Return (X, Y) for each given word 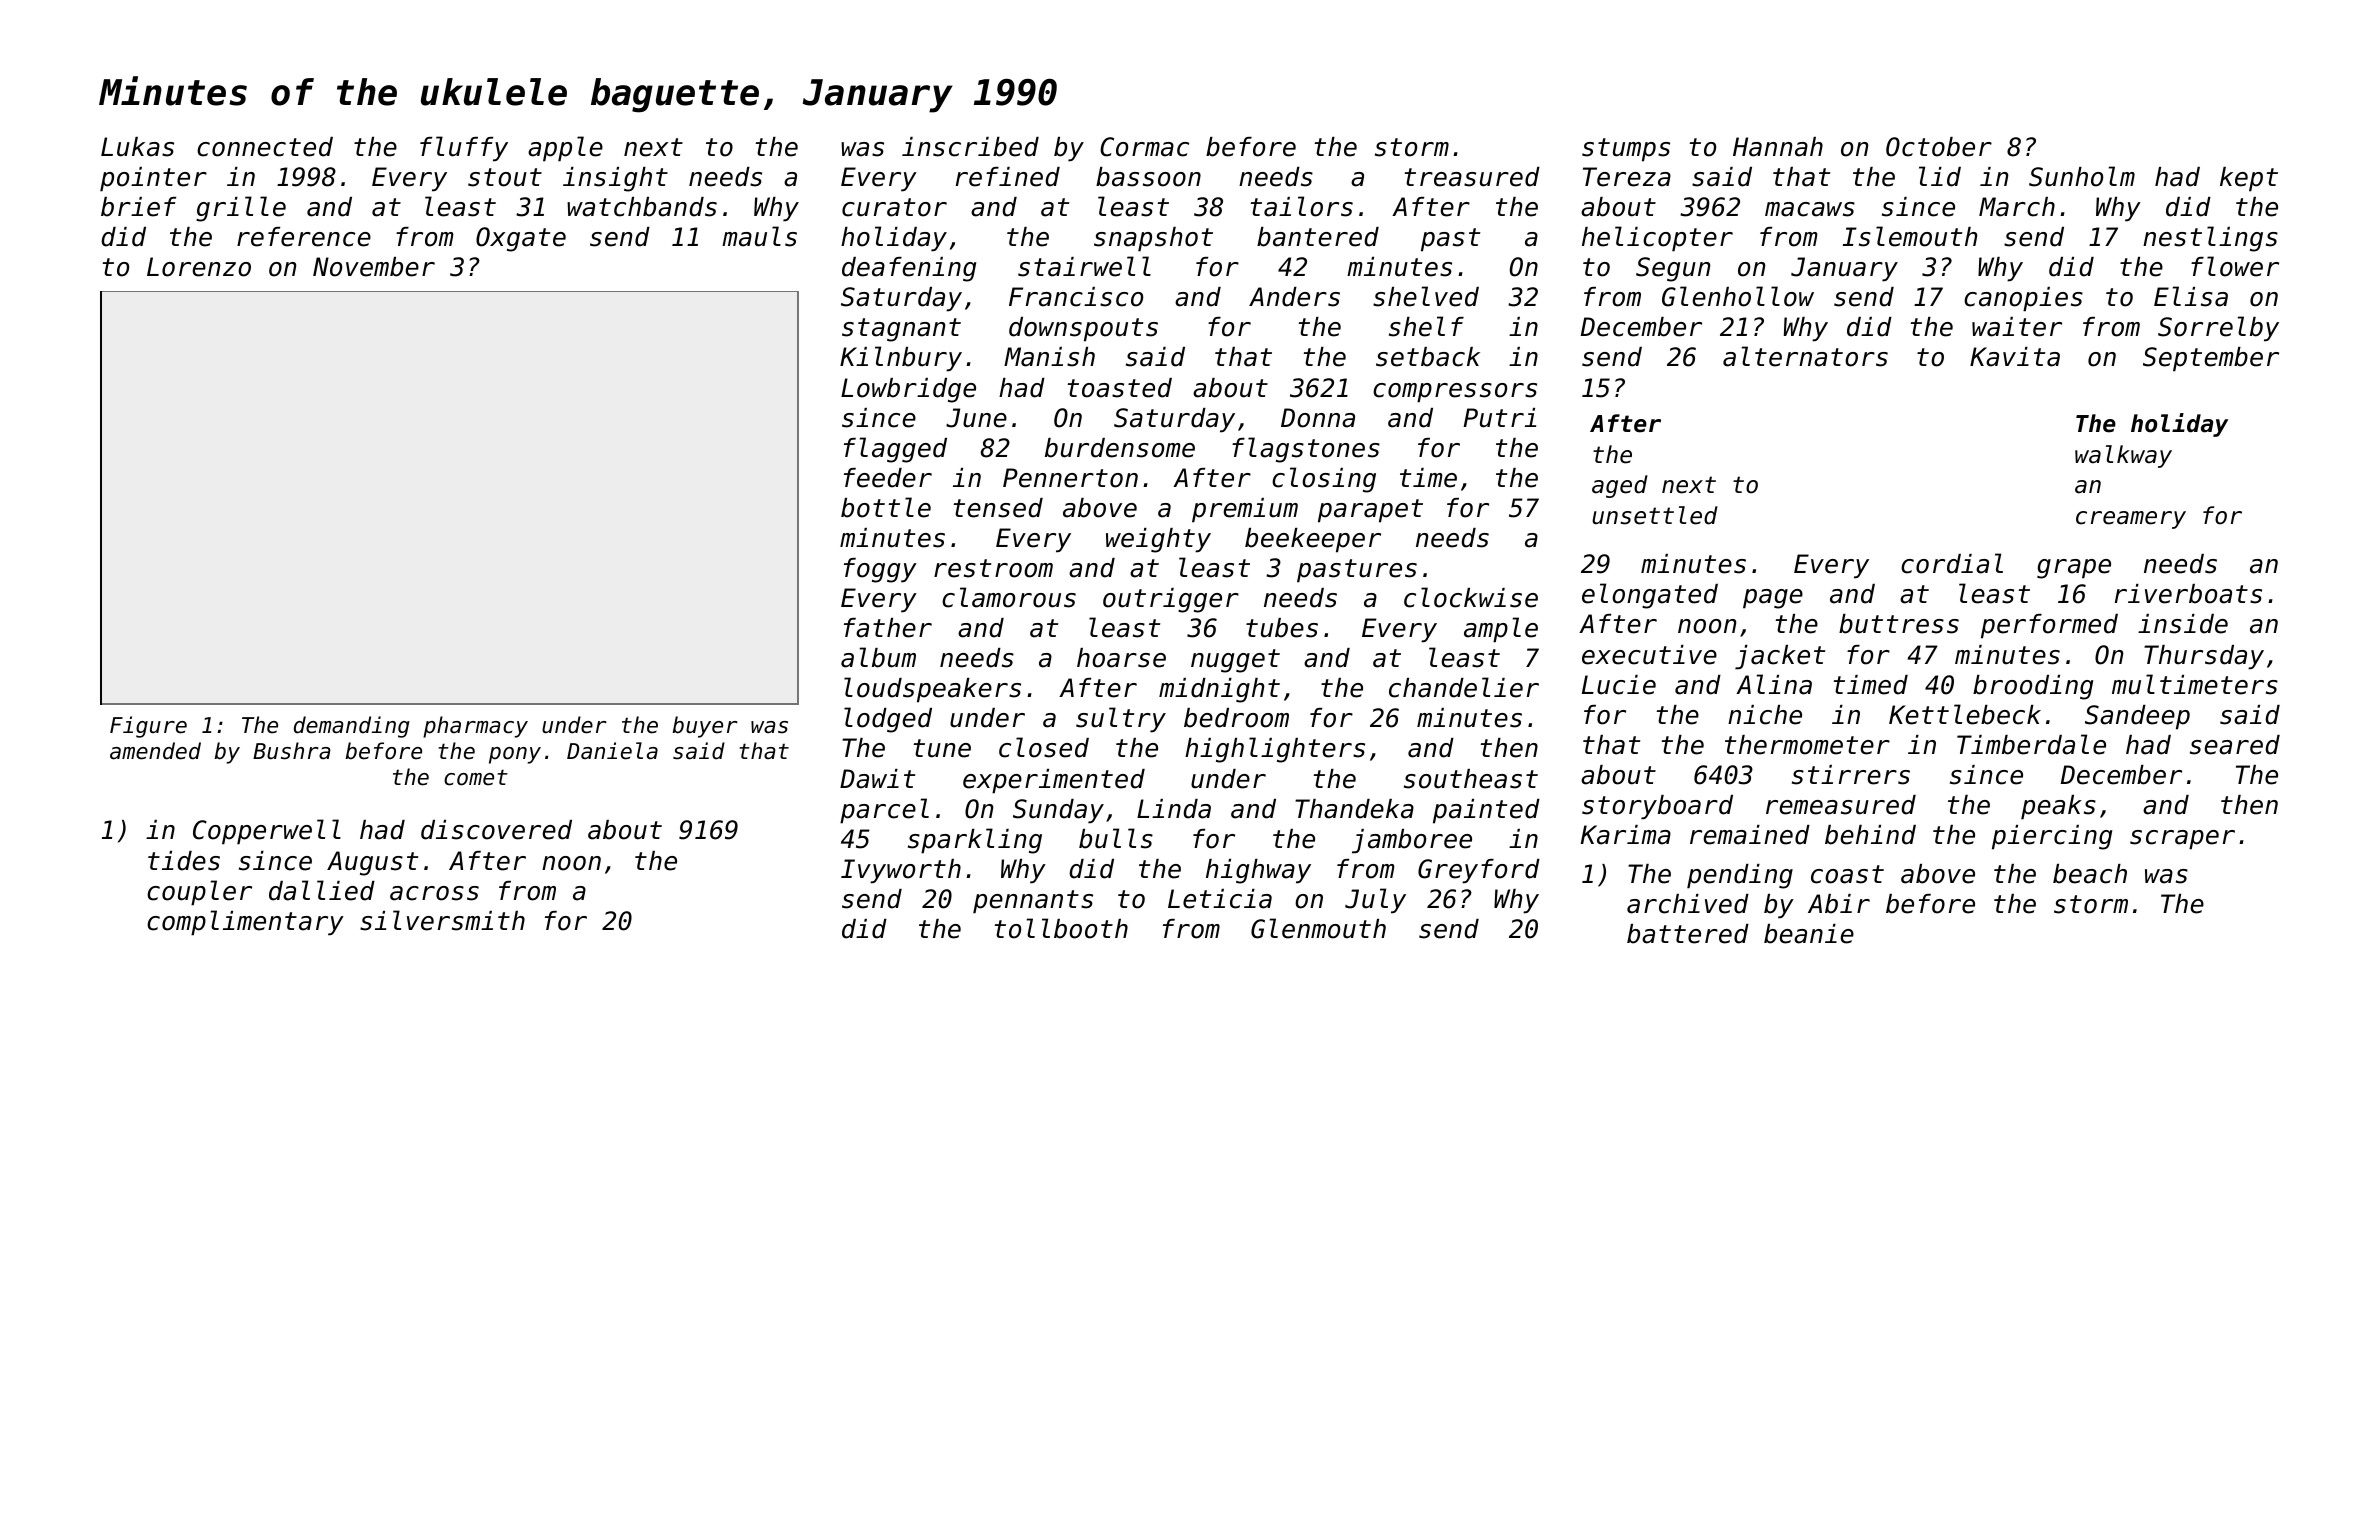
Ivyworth (901, 871)
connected (265, 147)
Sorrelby (2218, 329)
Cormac (1144, 147)
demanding (352, 727)
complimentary (245, 923)
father (888, 628)
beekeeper (1313, 540)
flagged (895, 450)
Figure (148, 727)
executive (1649, 655)
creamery (2131, 520)
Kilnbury (901, 359)
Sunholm (2082, 176)
